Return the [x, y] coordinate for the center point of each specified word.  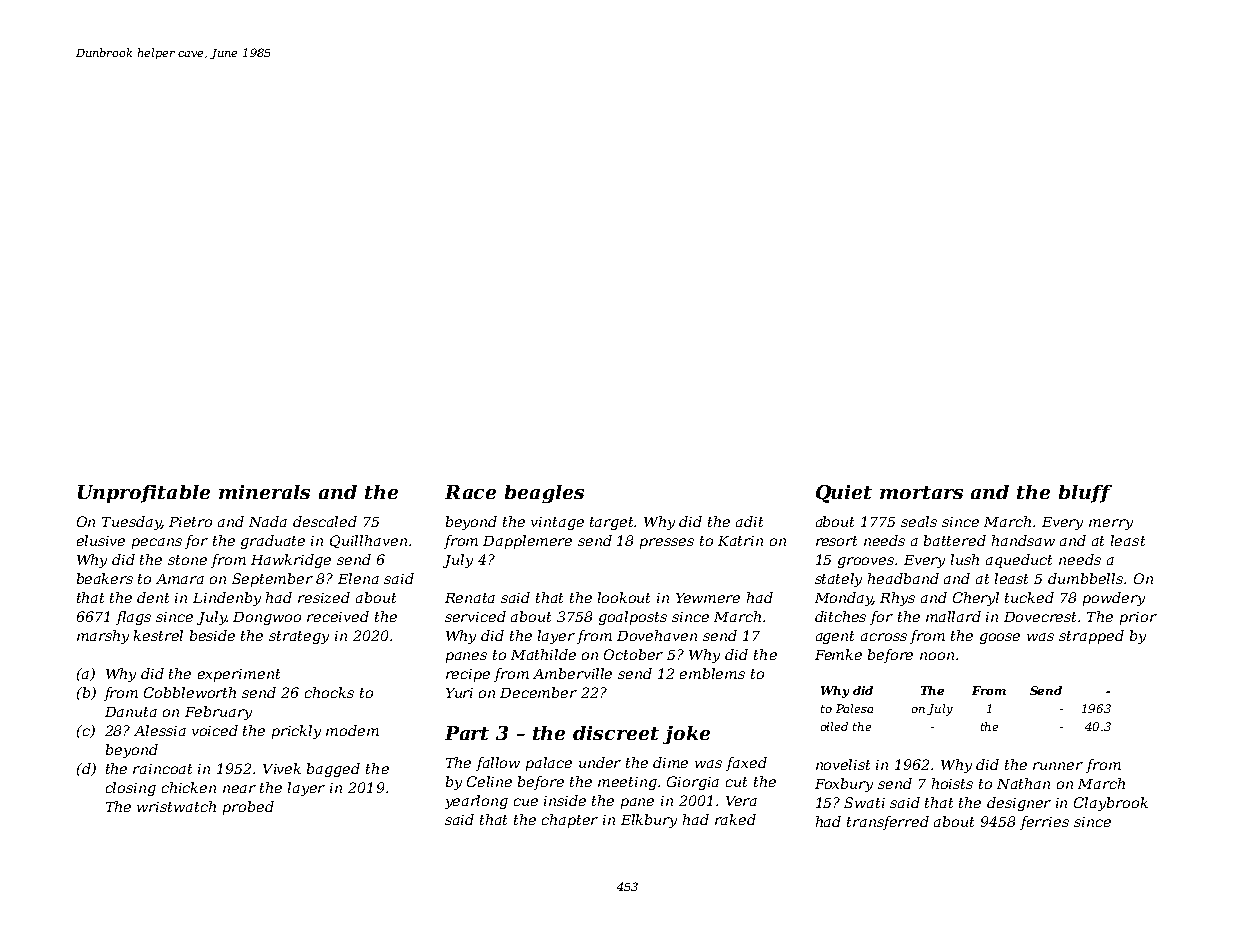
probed [248, 808]
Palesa [854, 708]
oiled [834, 726]
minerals [264, 492]
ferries [1044, 823]
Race [470, 492]
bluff [1085, 494]
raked [735, 819]
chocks [329, 692]
